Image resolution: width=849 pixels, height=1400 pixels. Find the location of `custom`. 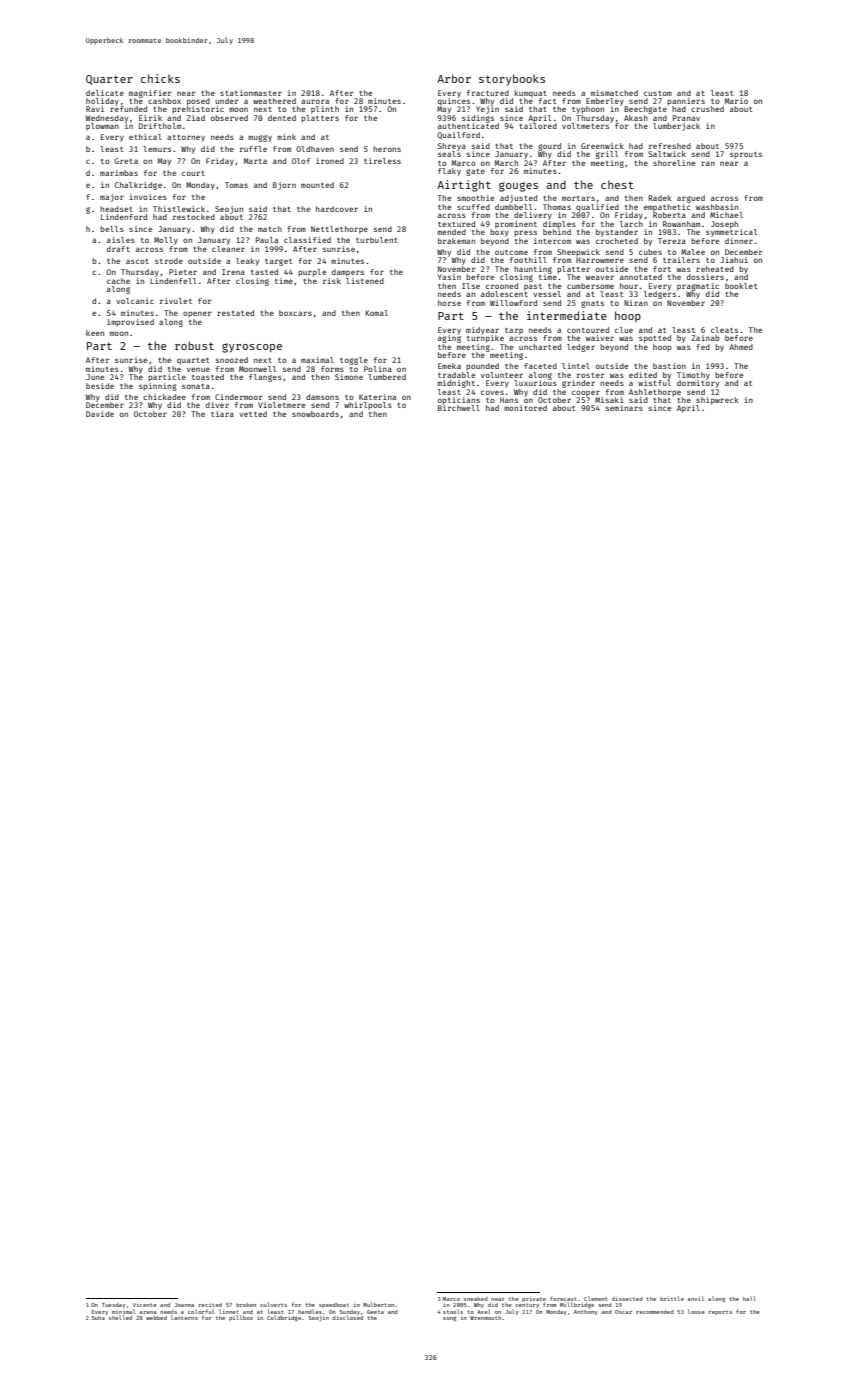

custom is located at coordinates (658, 93).
